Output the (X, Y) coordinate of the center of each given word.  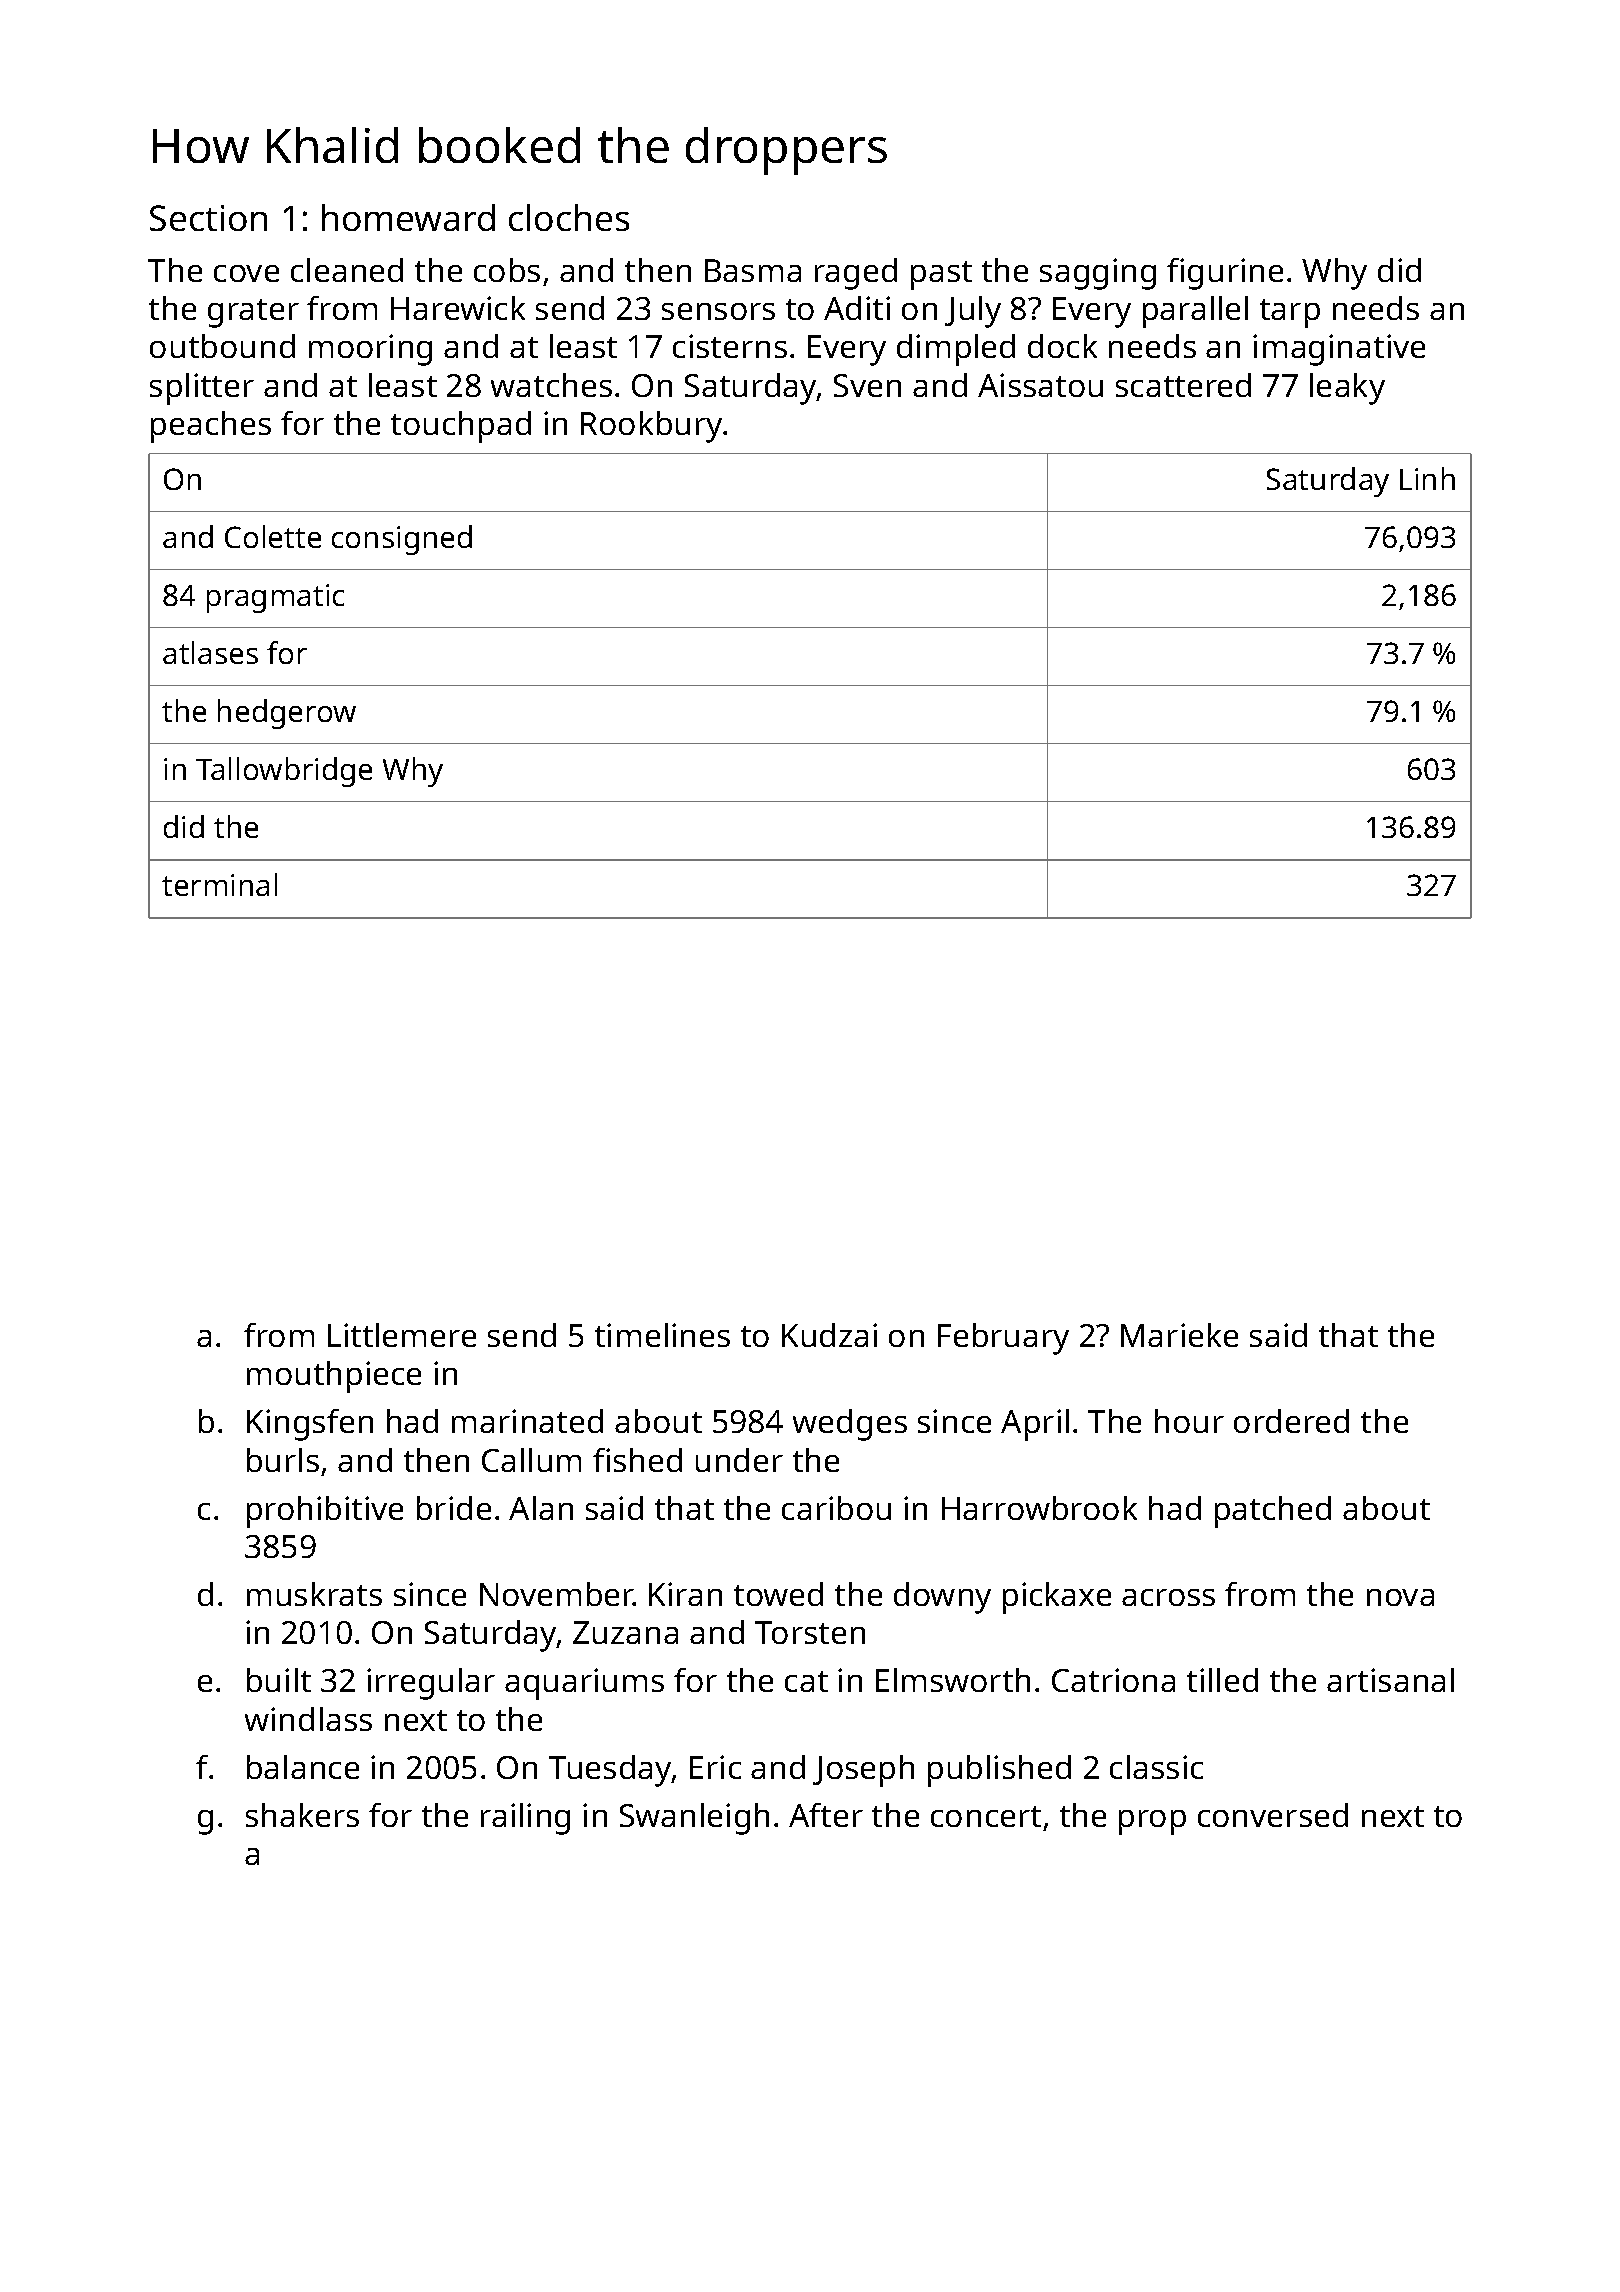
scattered (1183, 385)
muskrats (314, 1594)
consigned (402, 540)
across (1168, 1597)
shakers (302, 1815)
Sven (867, 385)
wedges (850, 1425)
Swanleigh (694, 1819)
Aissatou (1040, 385)
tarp (1290, 313)
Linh (1427, 478)
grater (253, 313)
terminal (219, 884)
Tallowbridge (284, 772)
